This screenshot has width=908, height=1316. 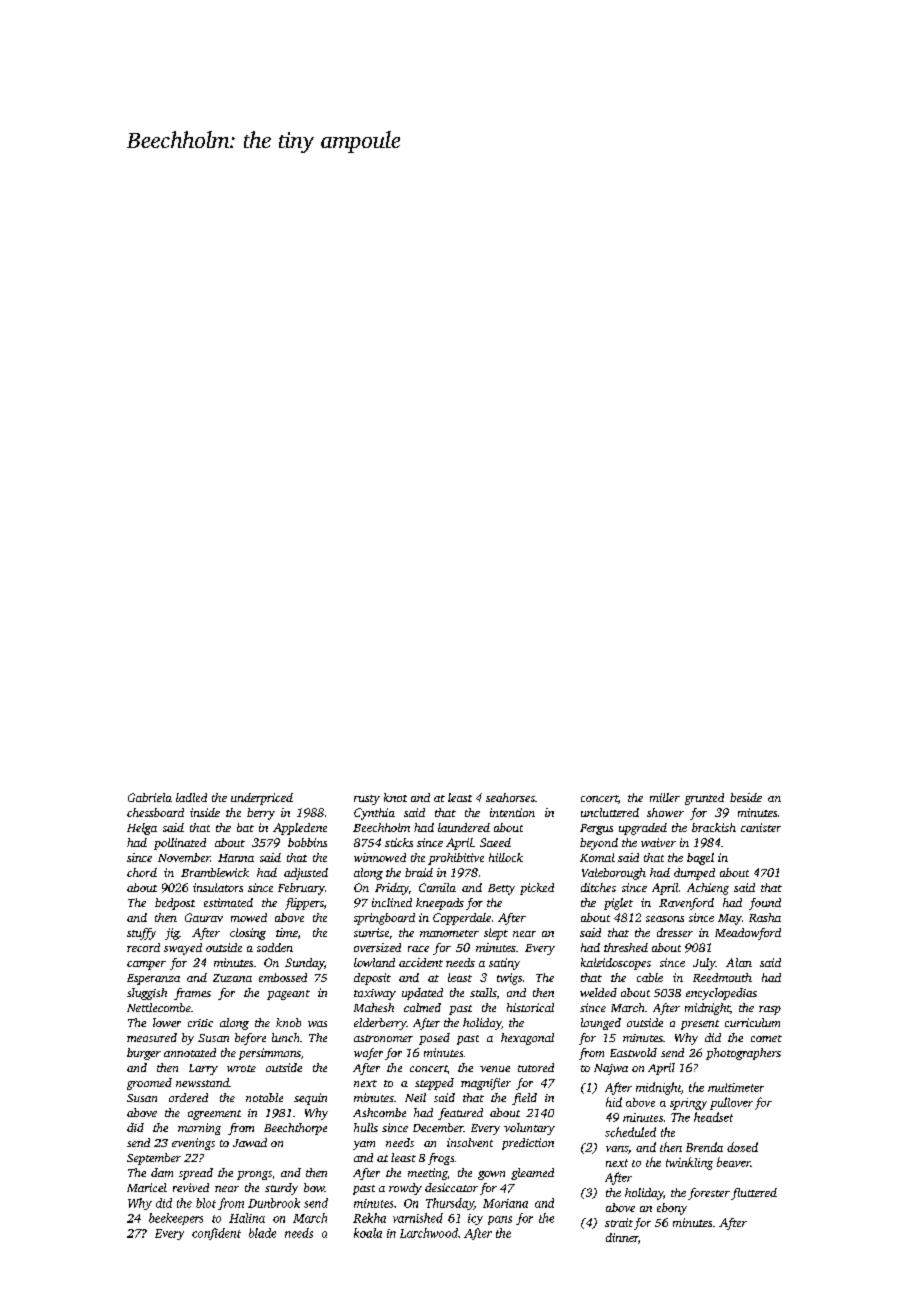 What do you see at coordinates (314, 1187) in the screenshot?
I see `bow` at bounding box center [314, 1187].
